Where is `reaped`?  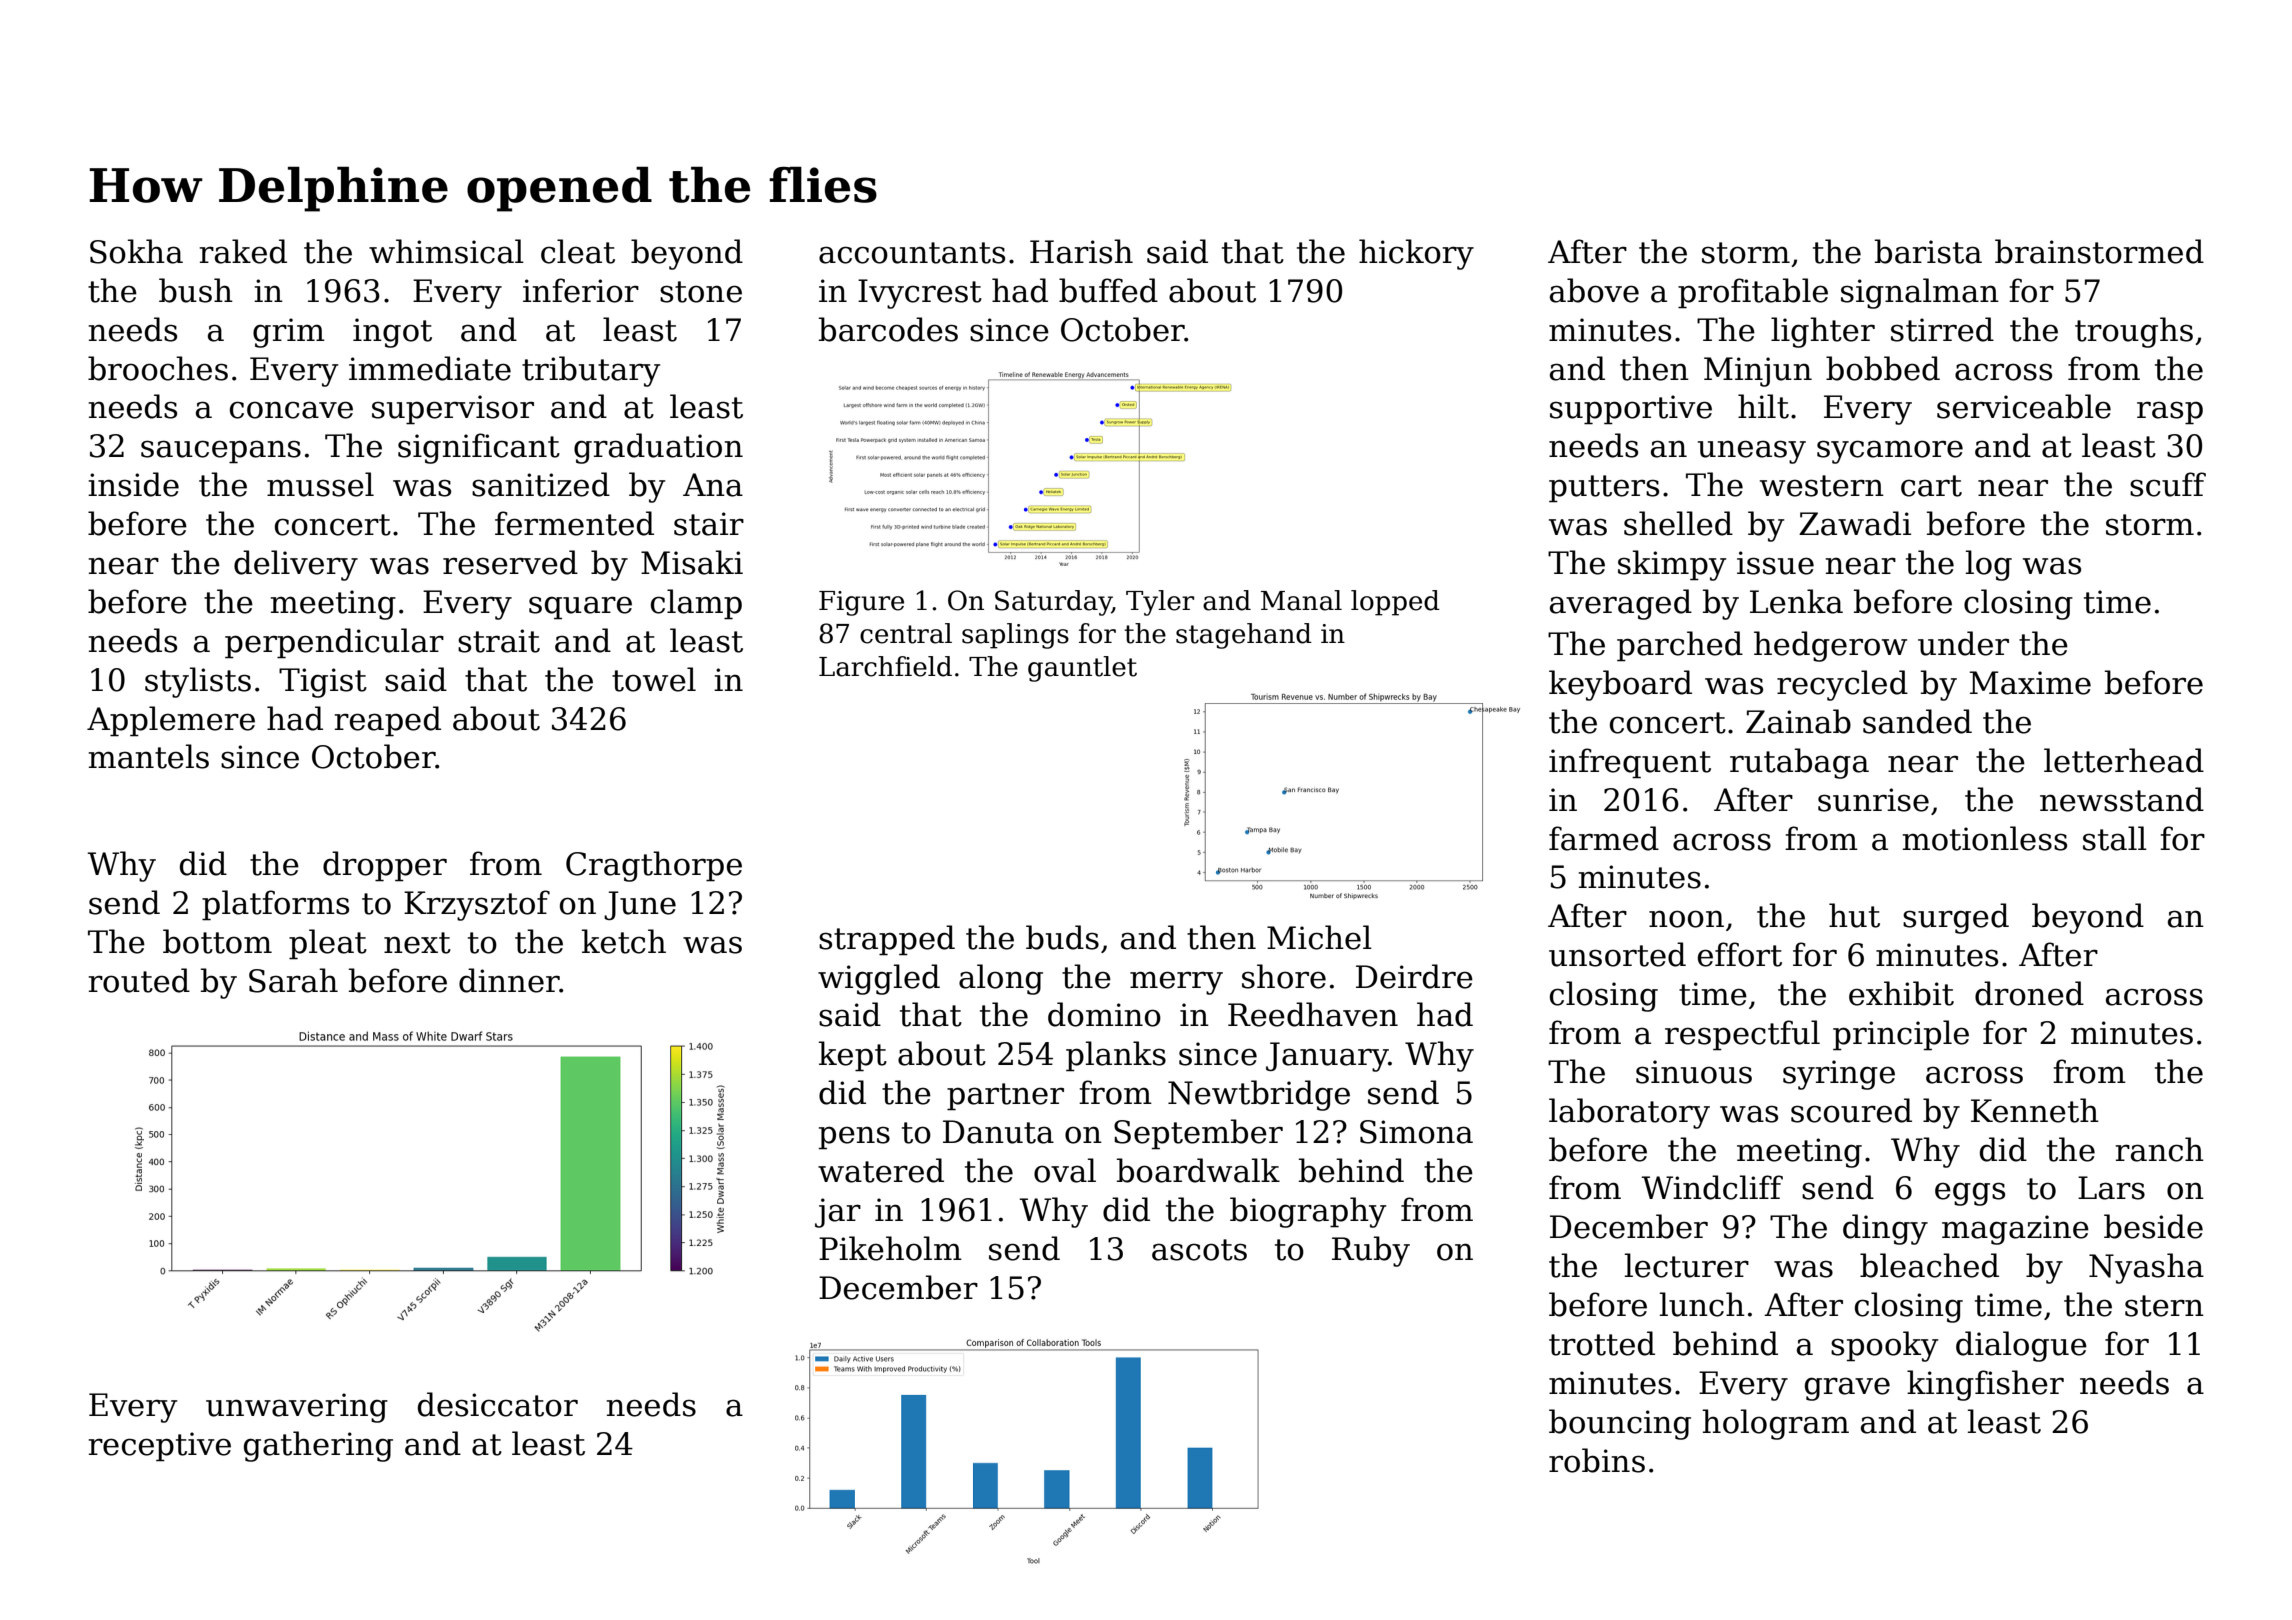 reaped is located at coordinates (388, 721).
